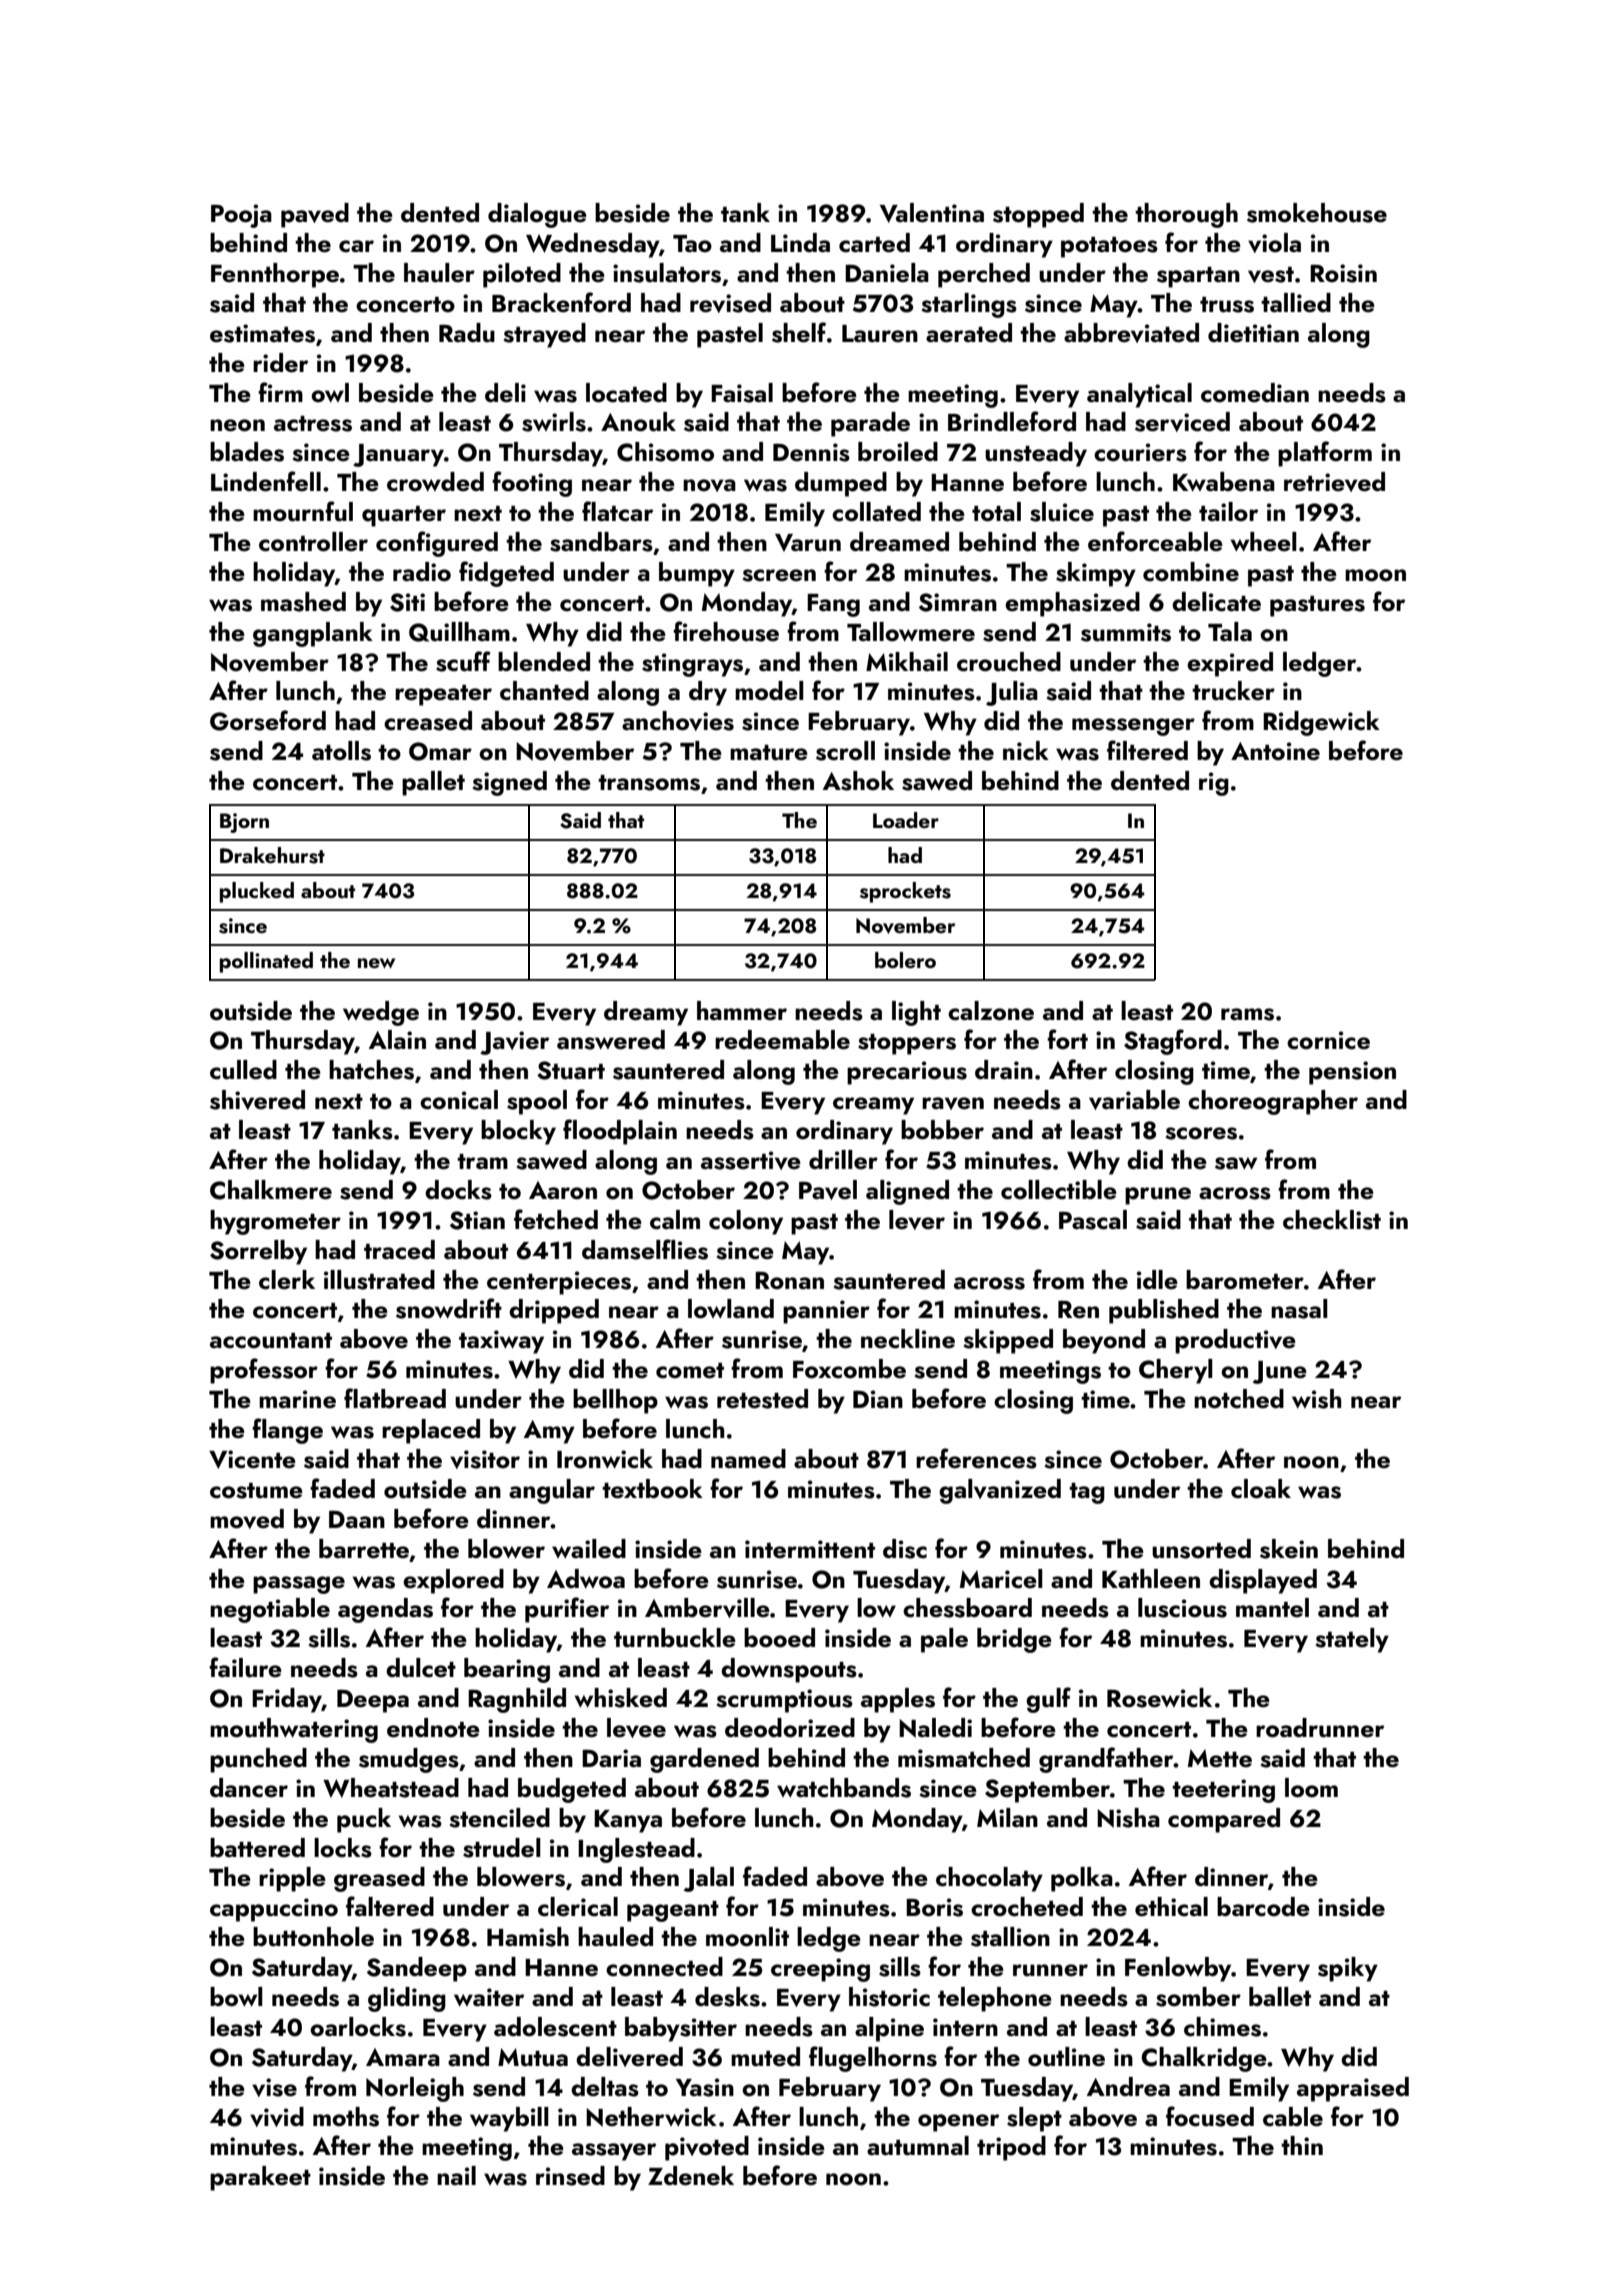  Describe the element at coordinates (1272, 1608) in the document. I see `mantel` at that location.
